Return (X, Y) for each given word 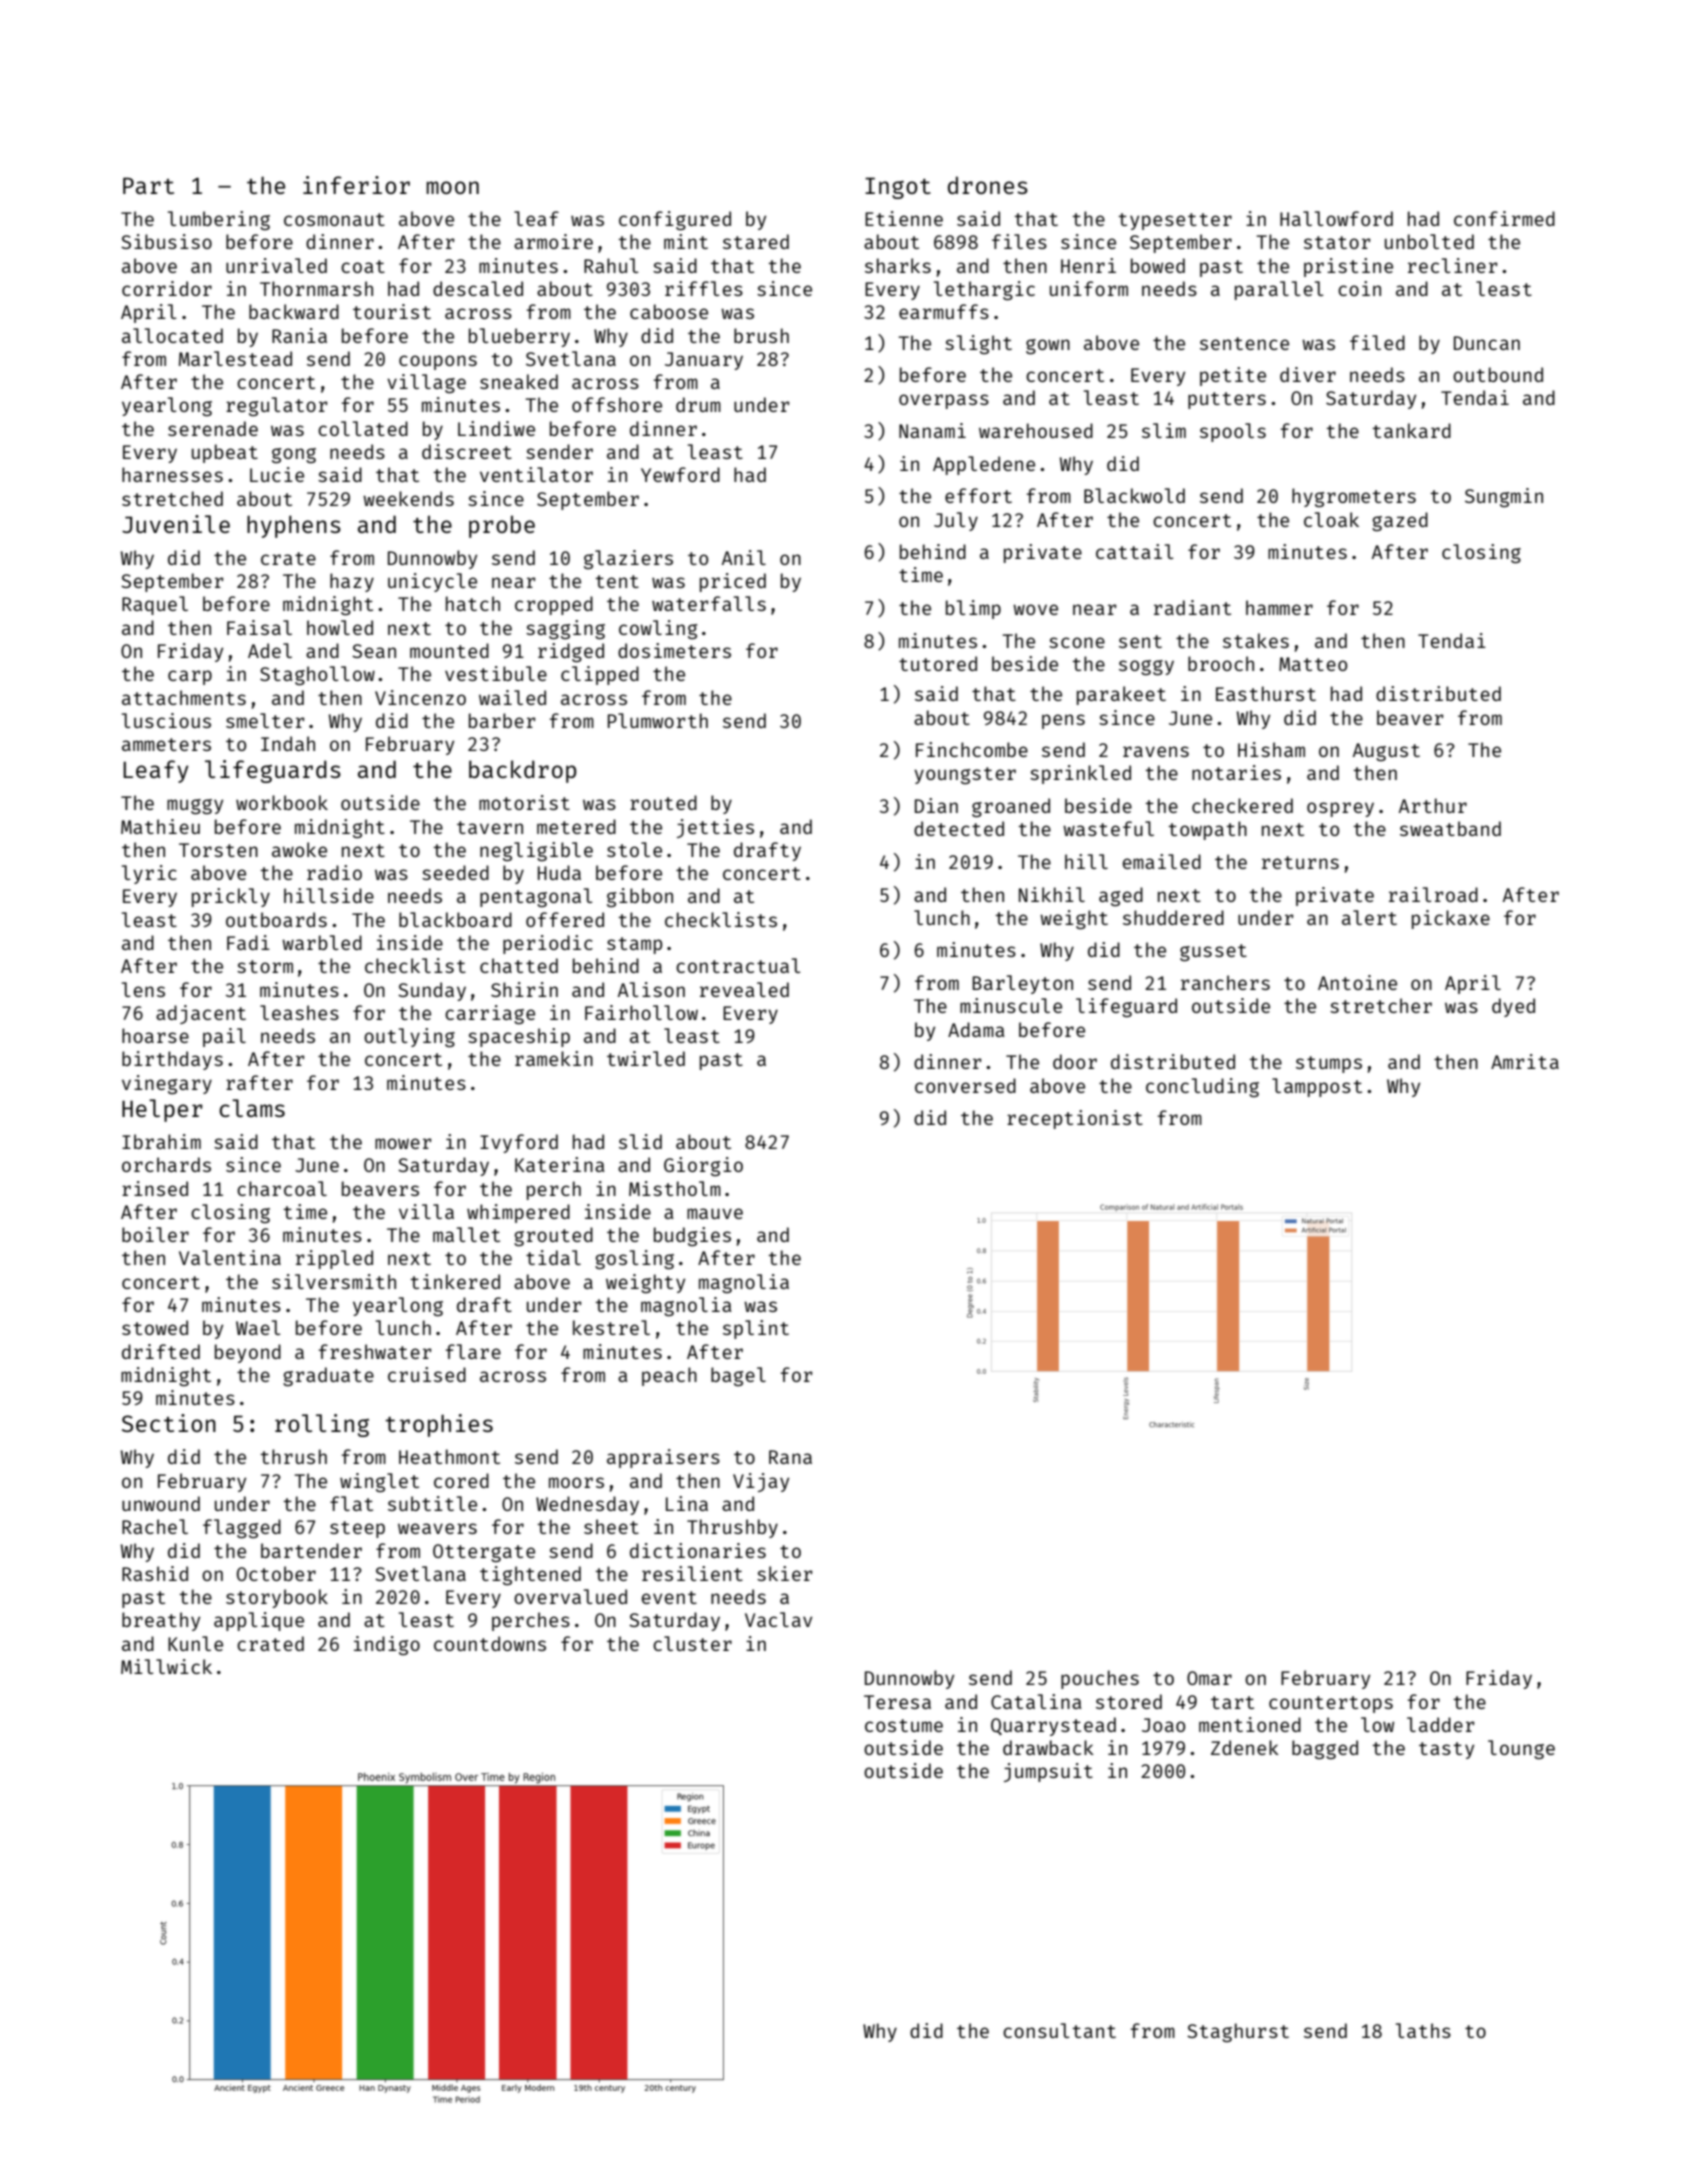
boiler (155, 1234)
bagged (1325, 1749)
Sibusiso (166, 241)
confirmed (1504, 218)
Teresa (897, 1702)
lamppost (1317, 1087)
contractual (738, 965)
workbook (282, 802)
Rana (790, 1457)
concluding (1202, 1087)
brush (761, 335)
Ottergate (484, 1553)
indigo (387, 1645)
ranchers (1225, 982)
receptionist (1075, 1119)
